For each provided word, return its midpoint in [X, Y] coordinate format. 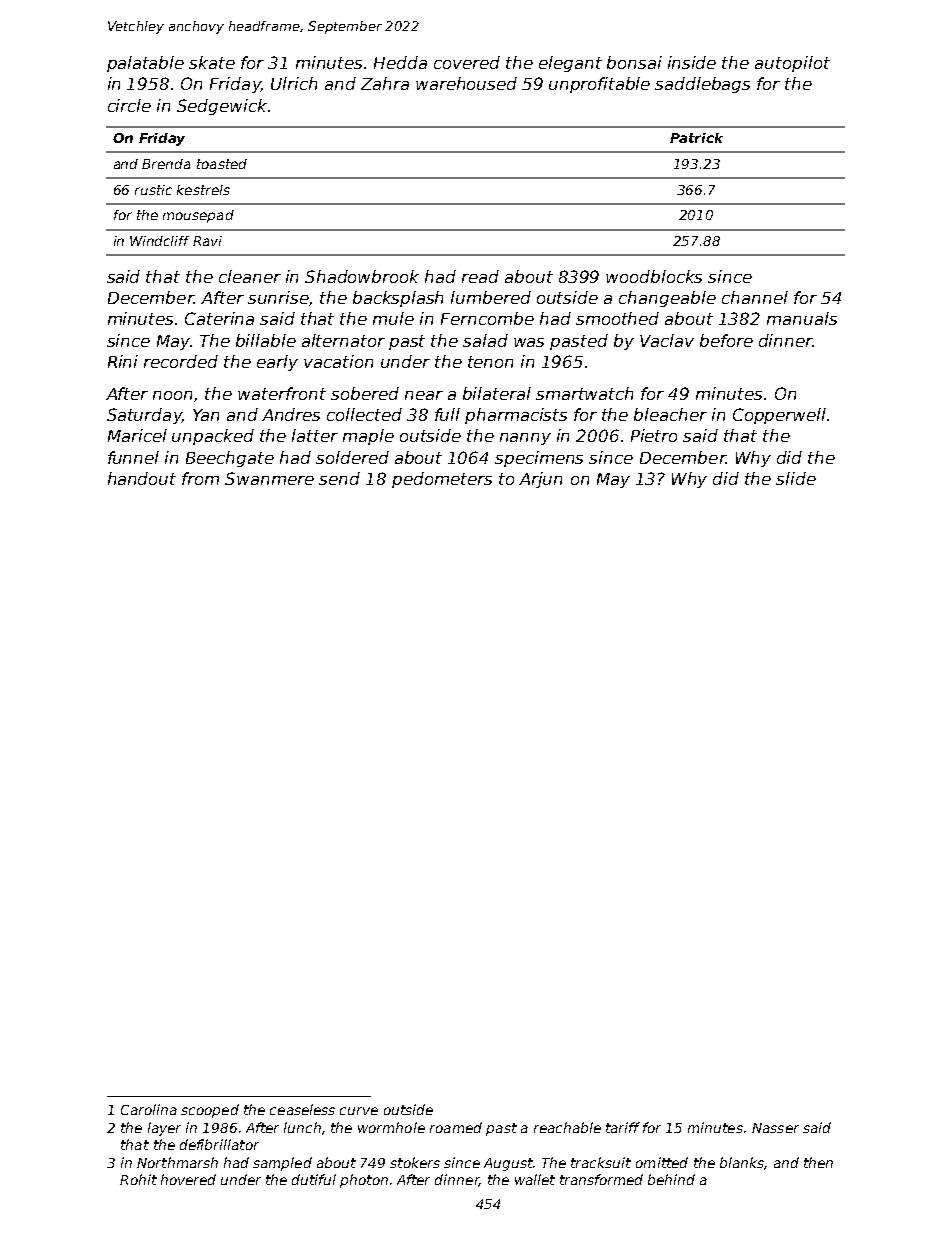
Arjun [540, 480]
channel [755, 297]
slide [796, 478]
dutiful [314, 1179]
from [200, 478]
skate [212, 62]
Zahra [385, 83]
